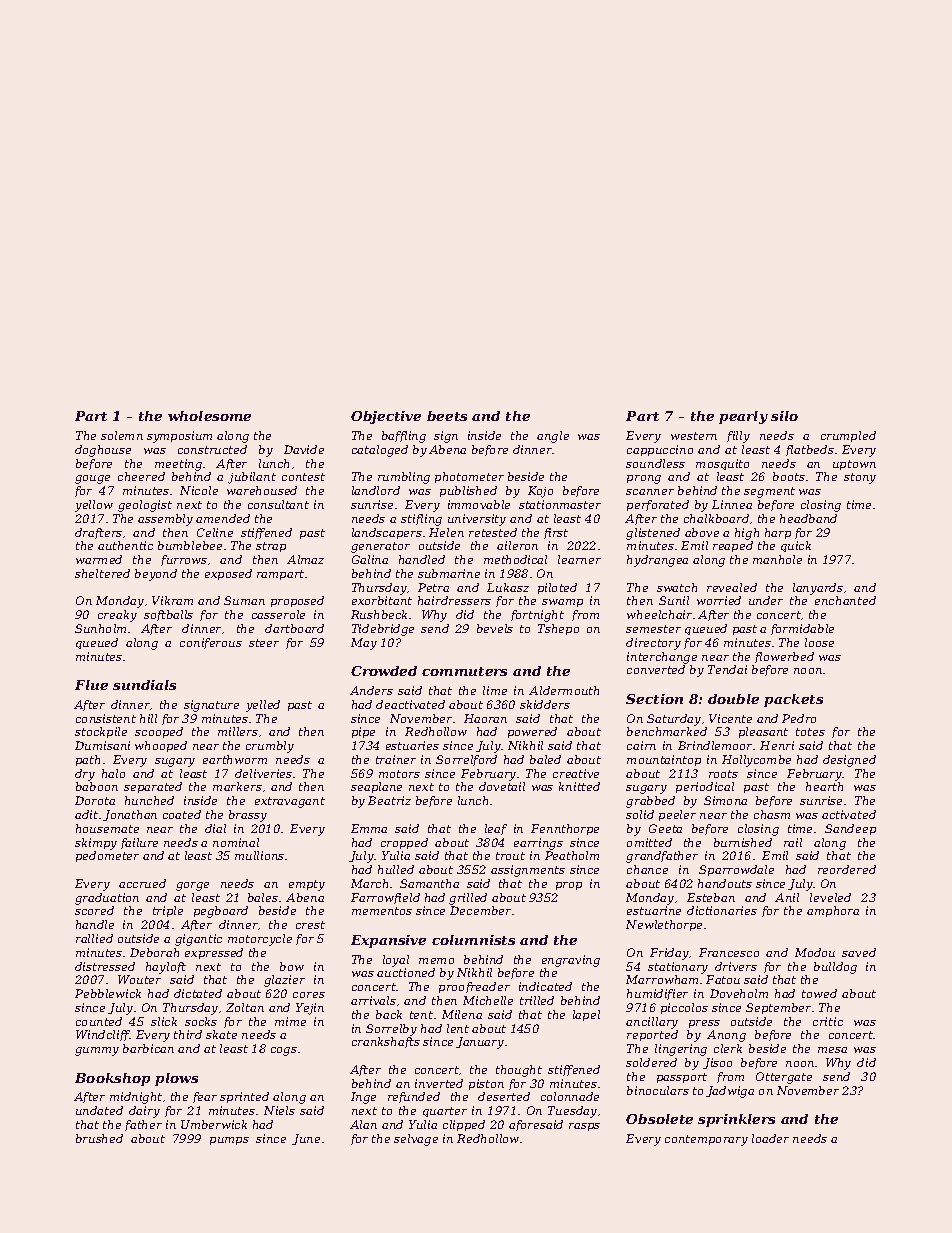 The height and width of the document is (1233, 952). Describe the element at coordinates (784, 416) in the document. I see `silo` at that location.
